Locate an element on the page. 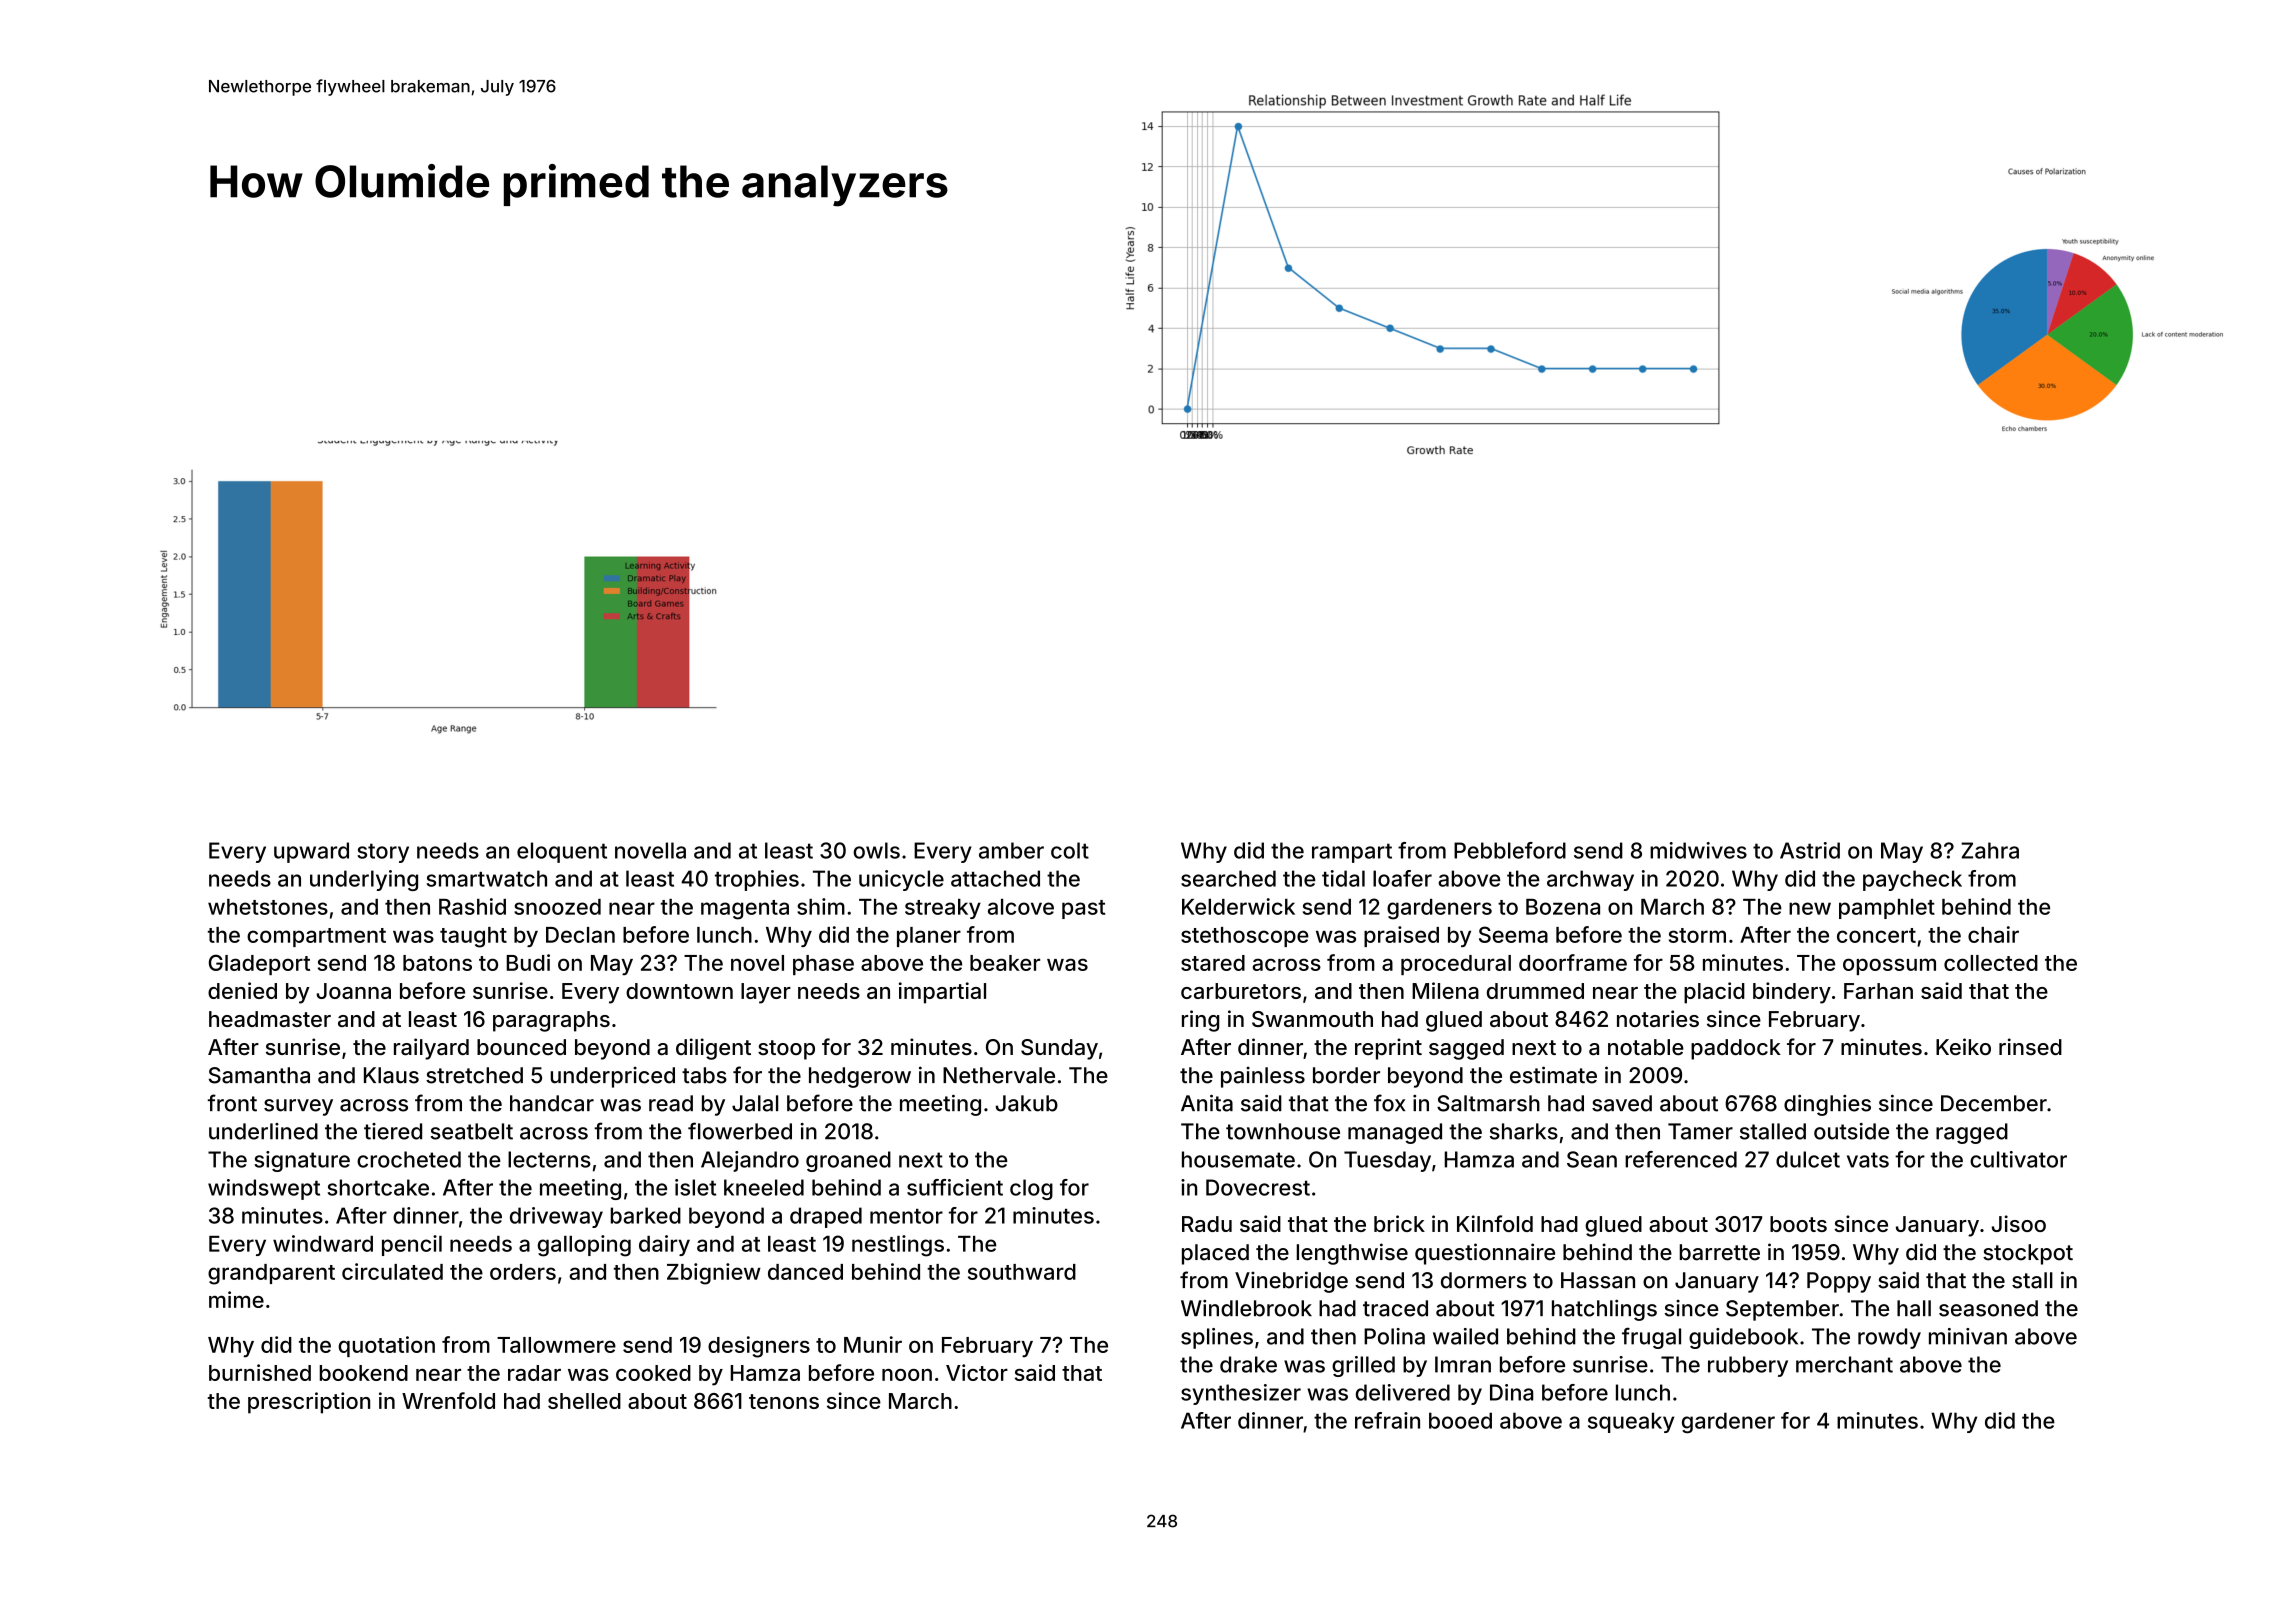  seasoned is located at coordinates (1988, 1308).
